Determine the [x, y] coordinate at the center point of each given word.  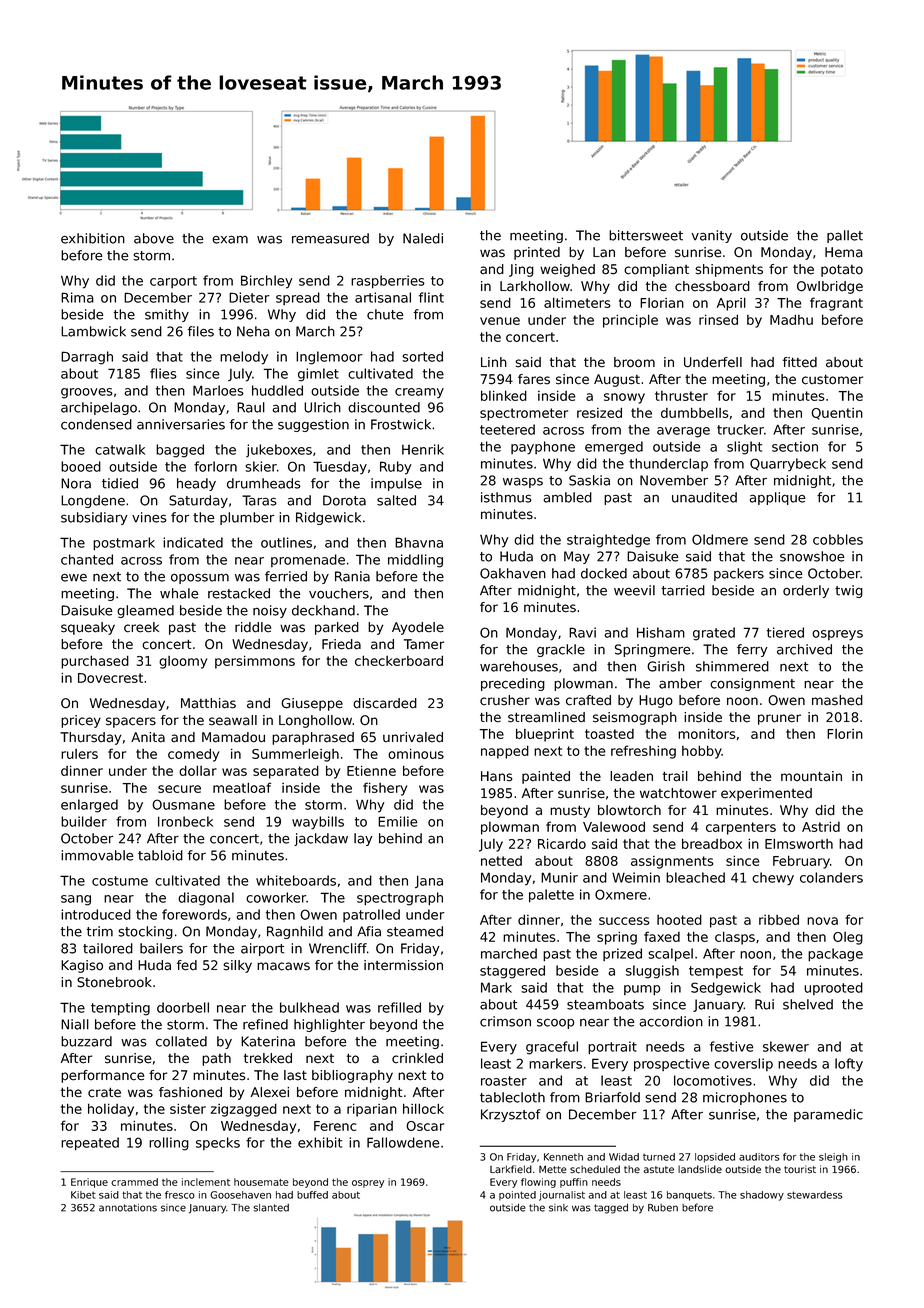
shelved [808, 1004]
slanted [271, 1208]
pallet [845, 236]
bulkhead [309, 1007]
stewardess [814, 1195]
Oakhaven [513, 573]
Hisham [661, 632]
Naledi [423, 238]
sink [558, 1208]
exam [230, 239]
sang [76, 900]
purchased [95, 662]
